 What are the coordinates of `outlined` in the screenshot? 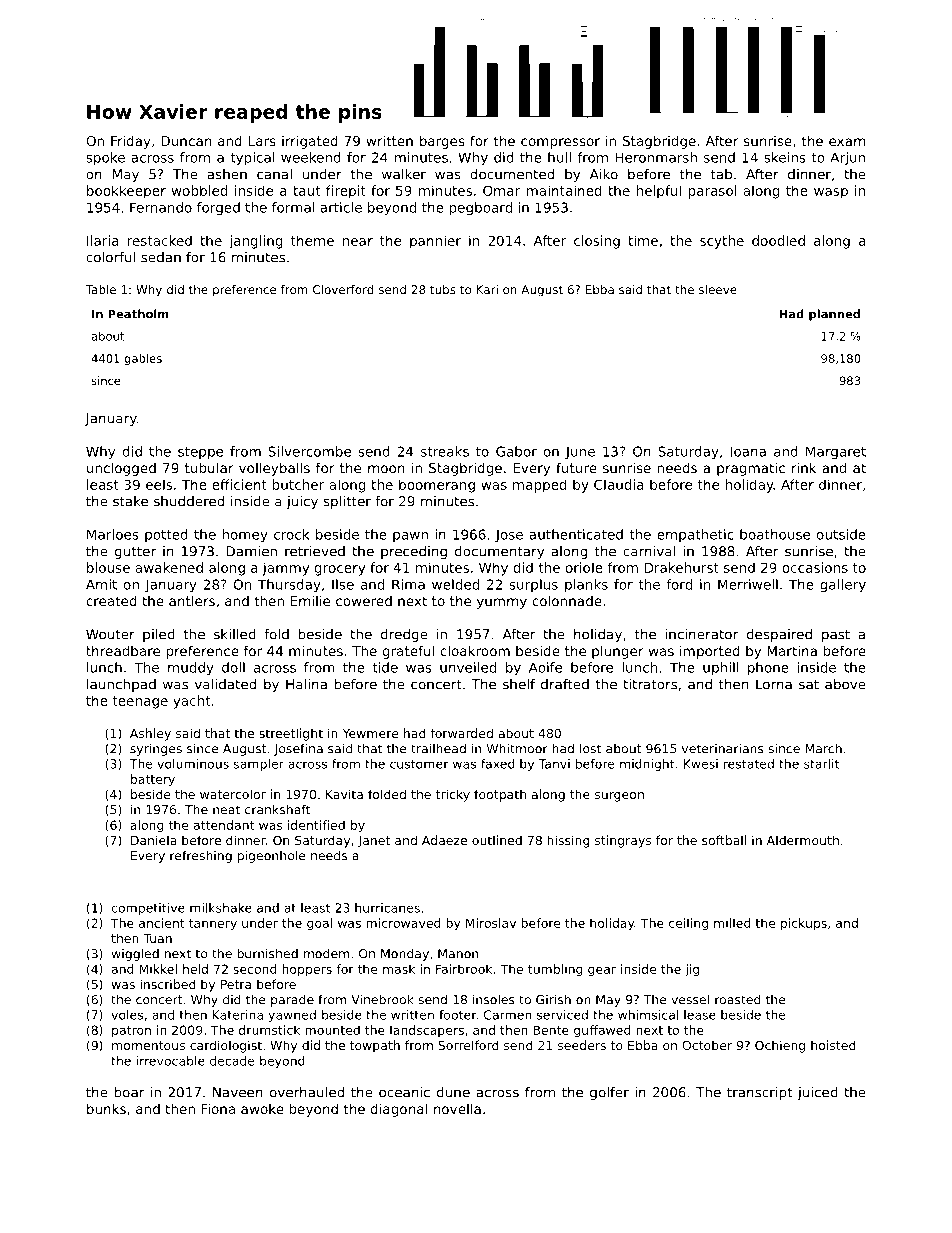 It's located at (497, 840).
